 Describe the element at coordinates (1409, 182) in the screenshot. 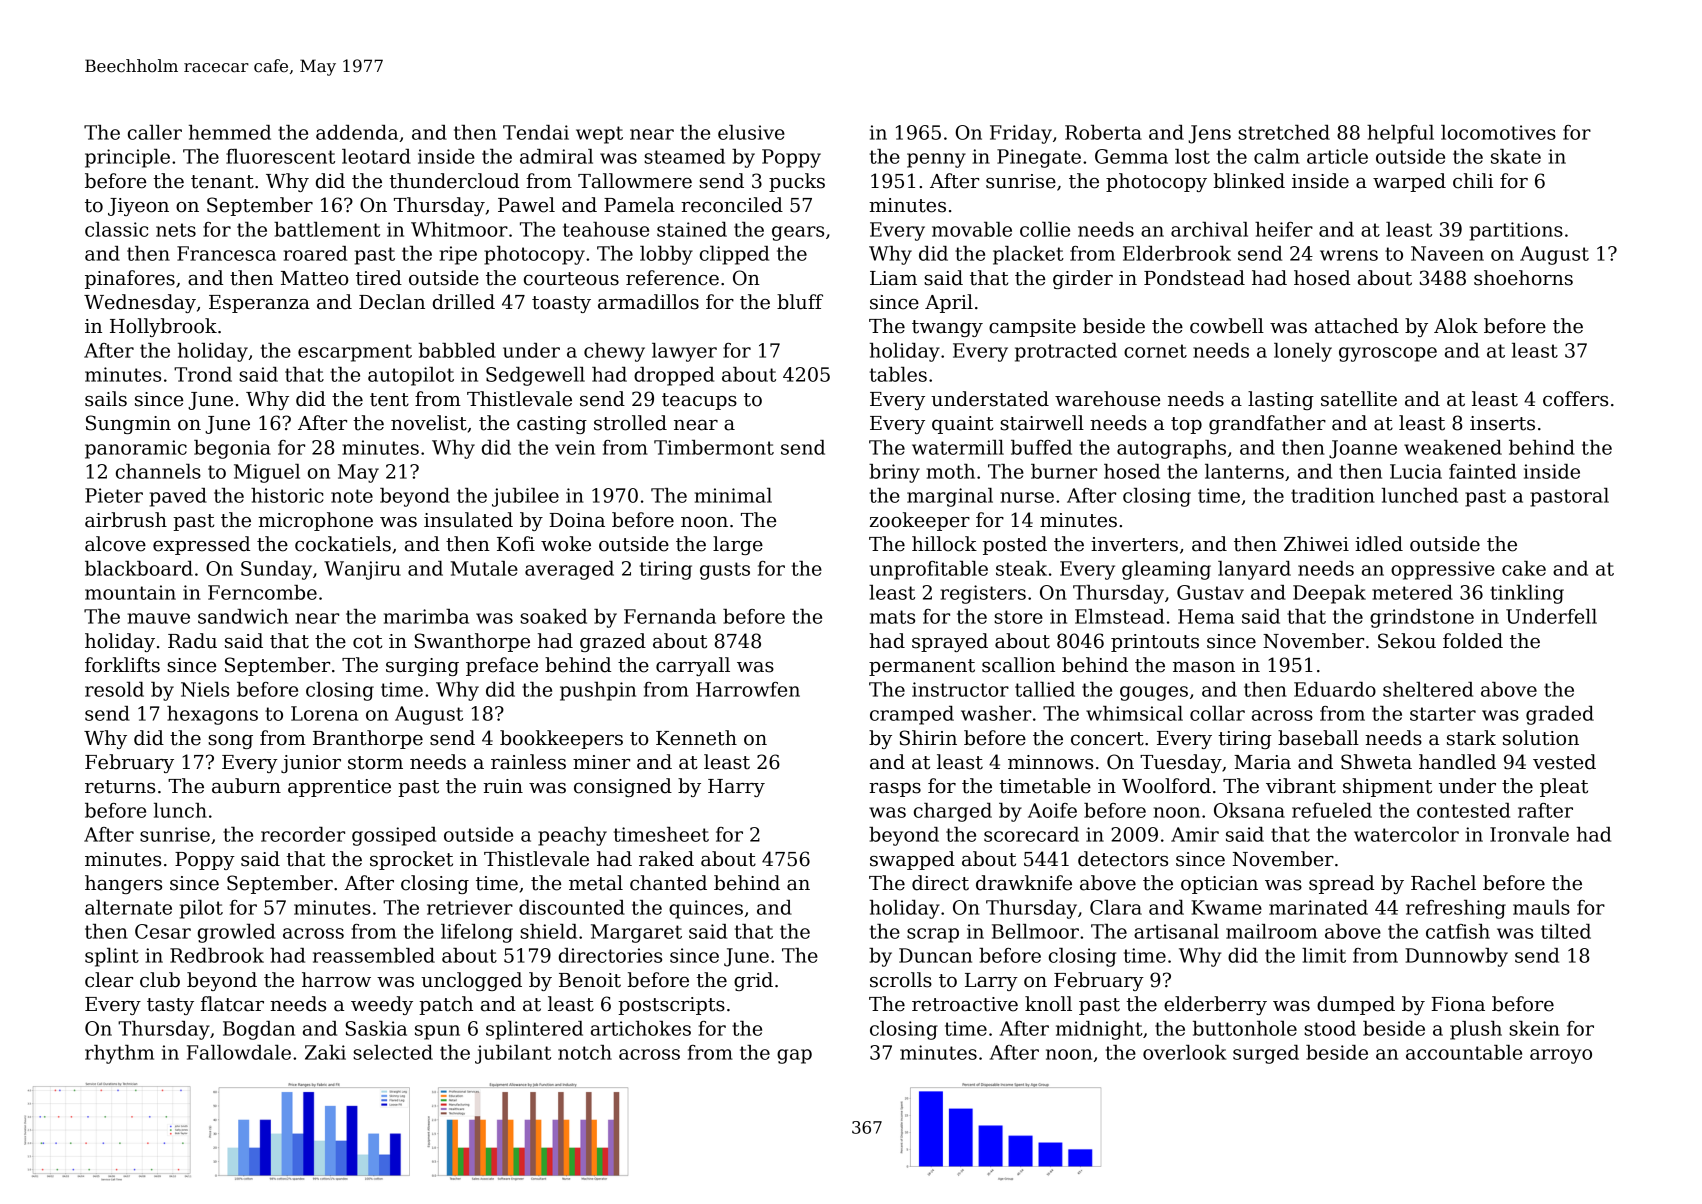

I see `warped` at that location.
